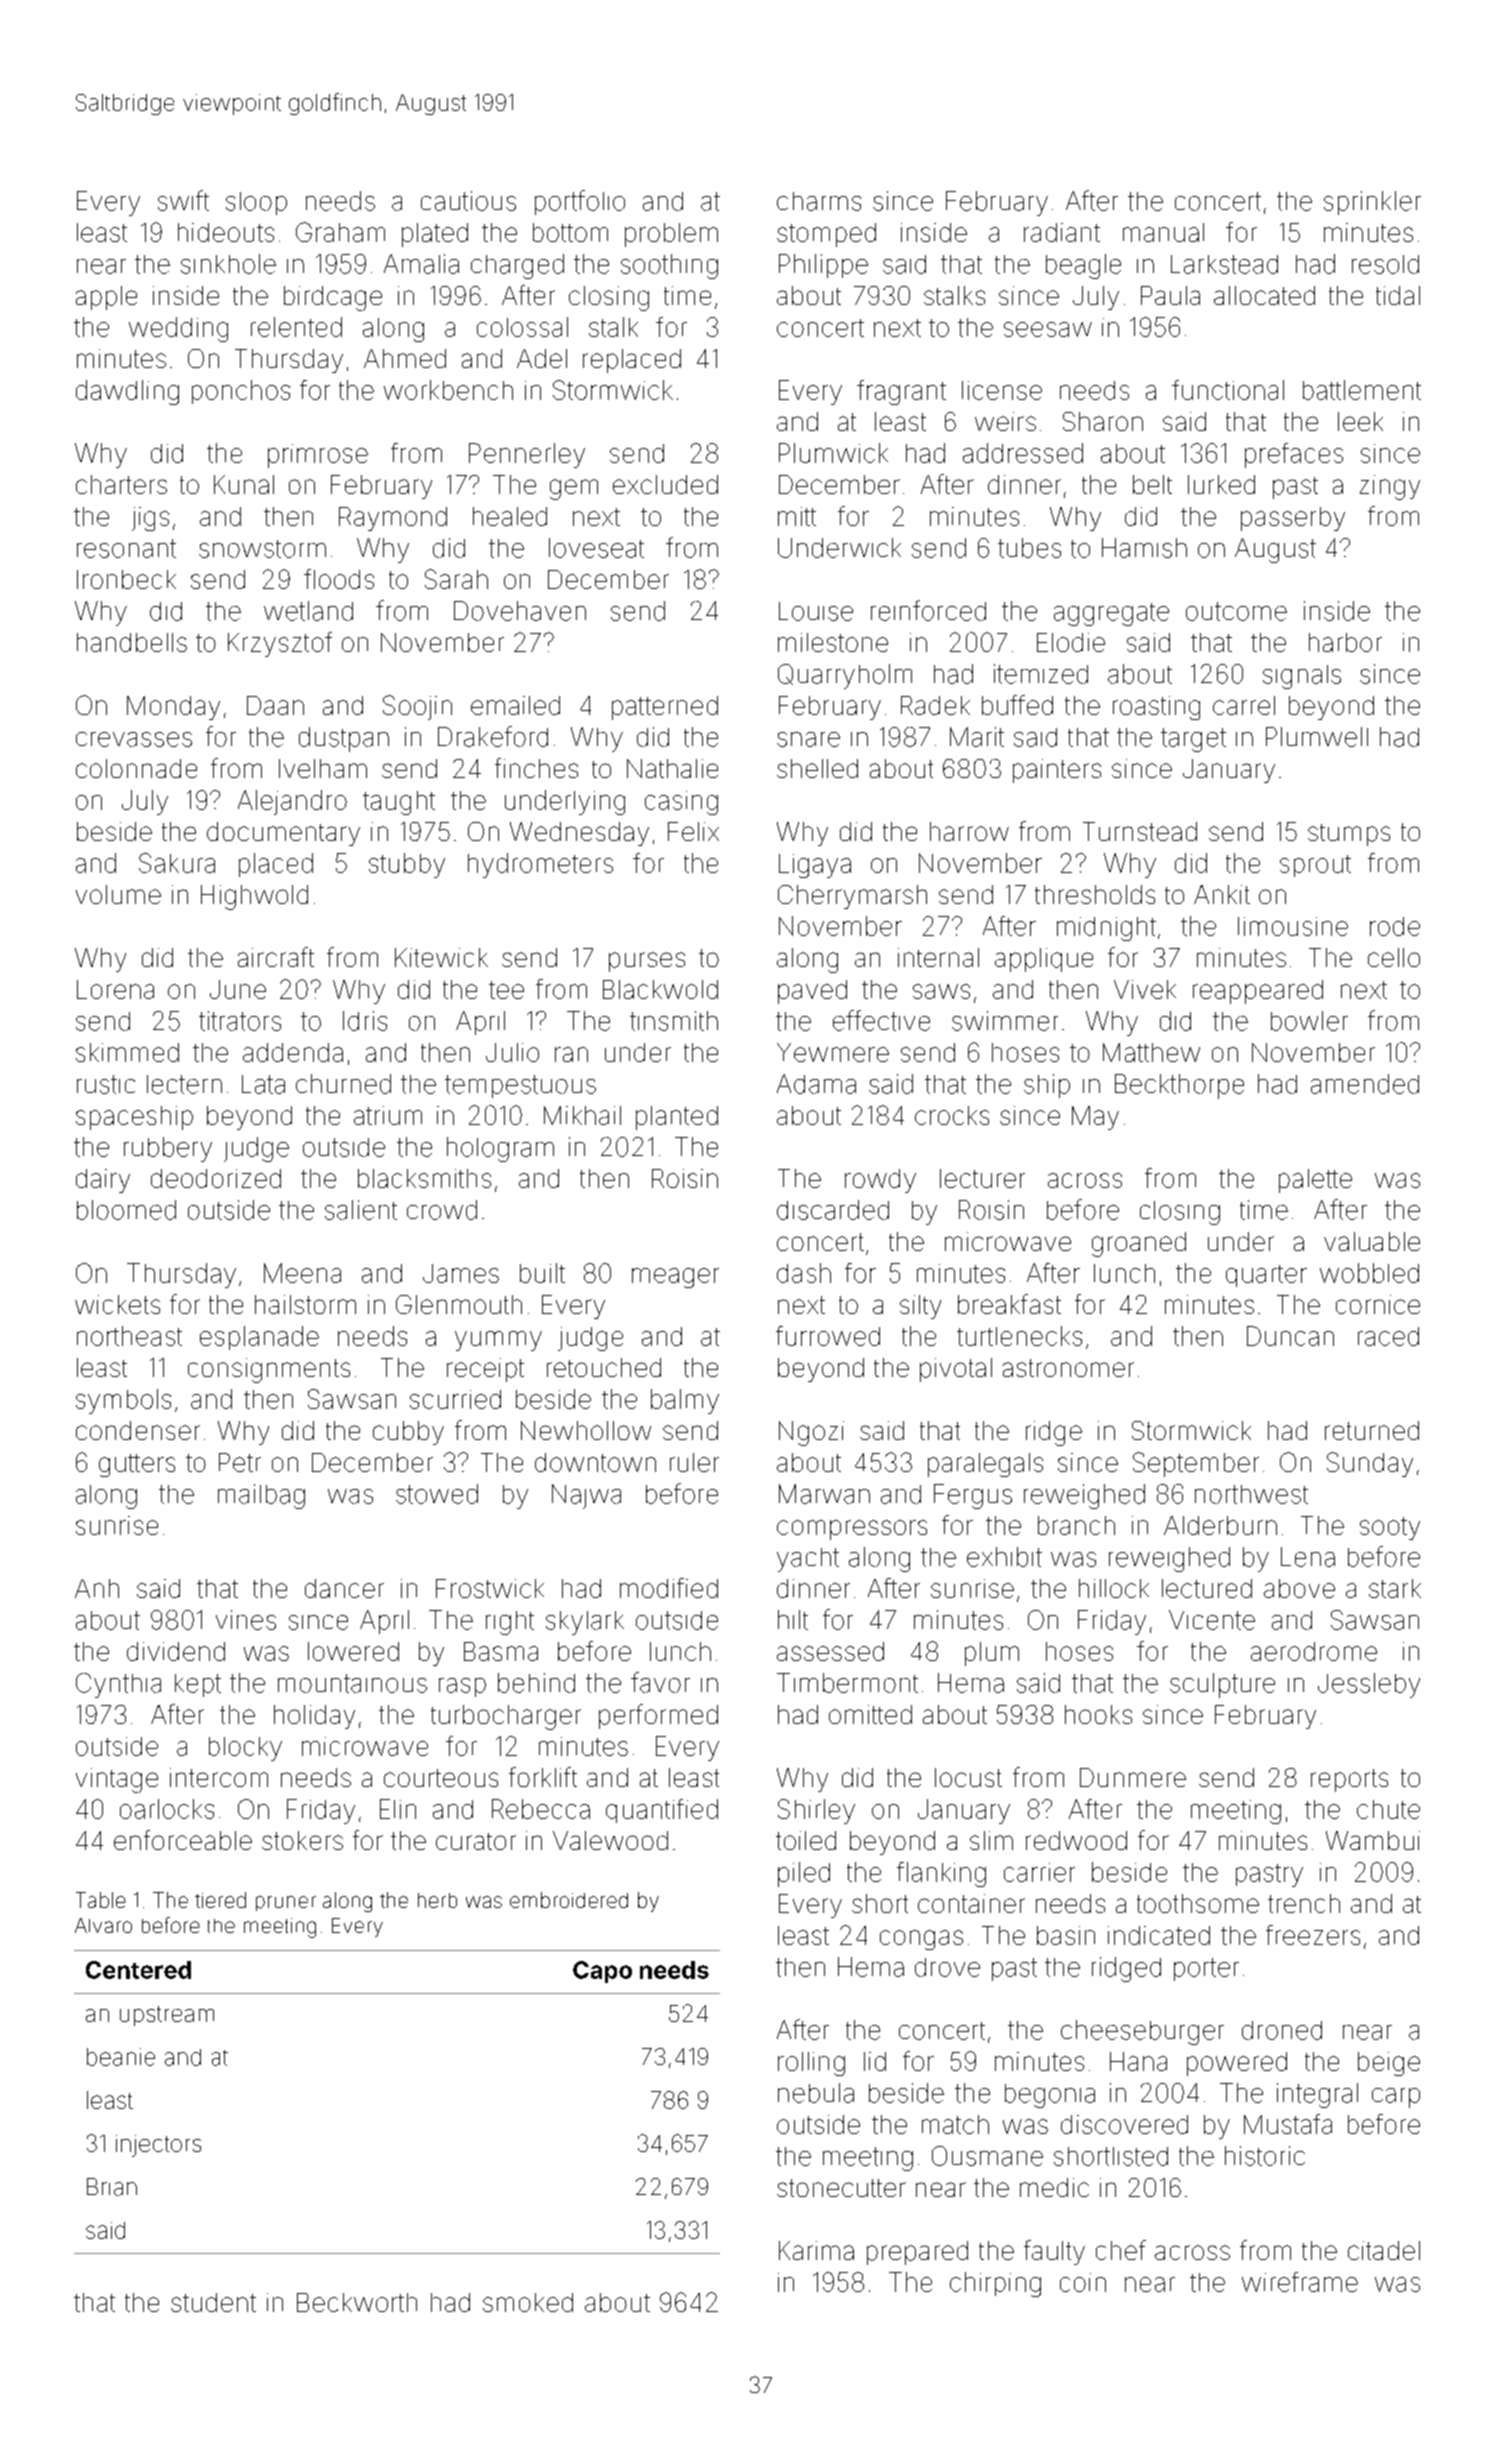  What do you see at coordinates (97, 1588) in the screenshot?
I see `Anh` at bounding box center [97, 1588].
